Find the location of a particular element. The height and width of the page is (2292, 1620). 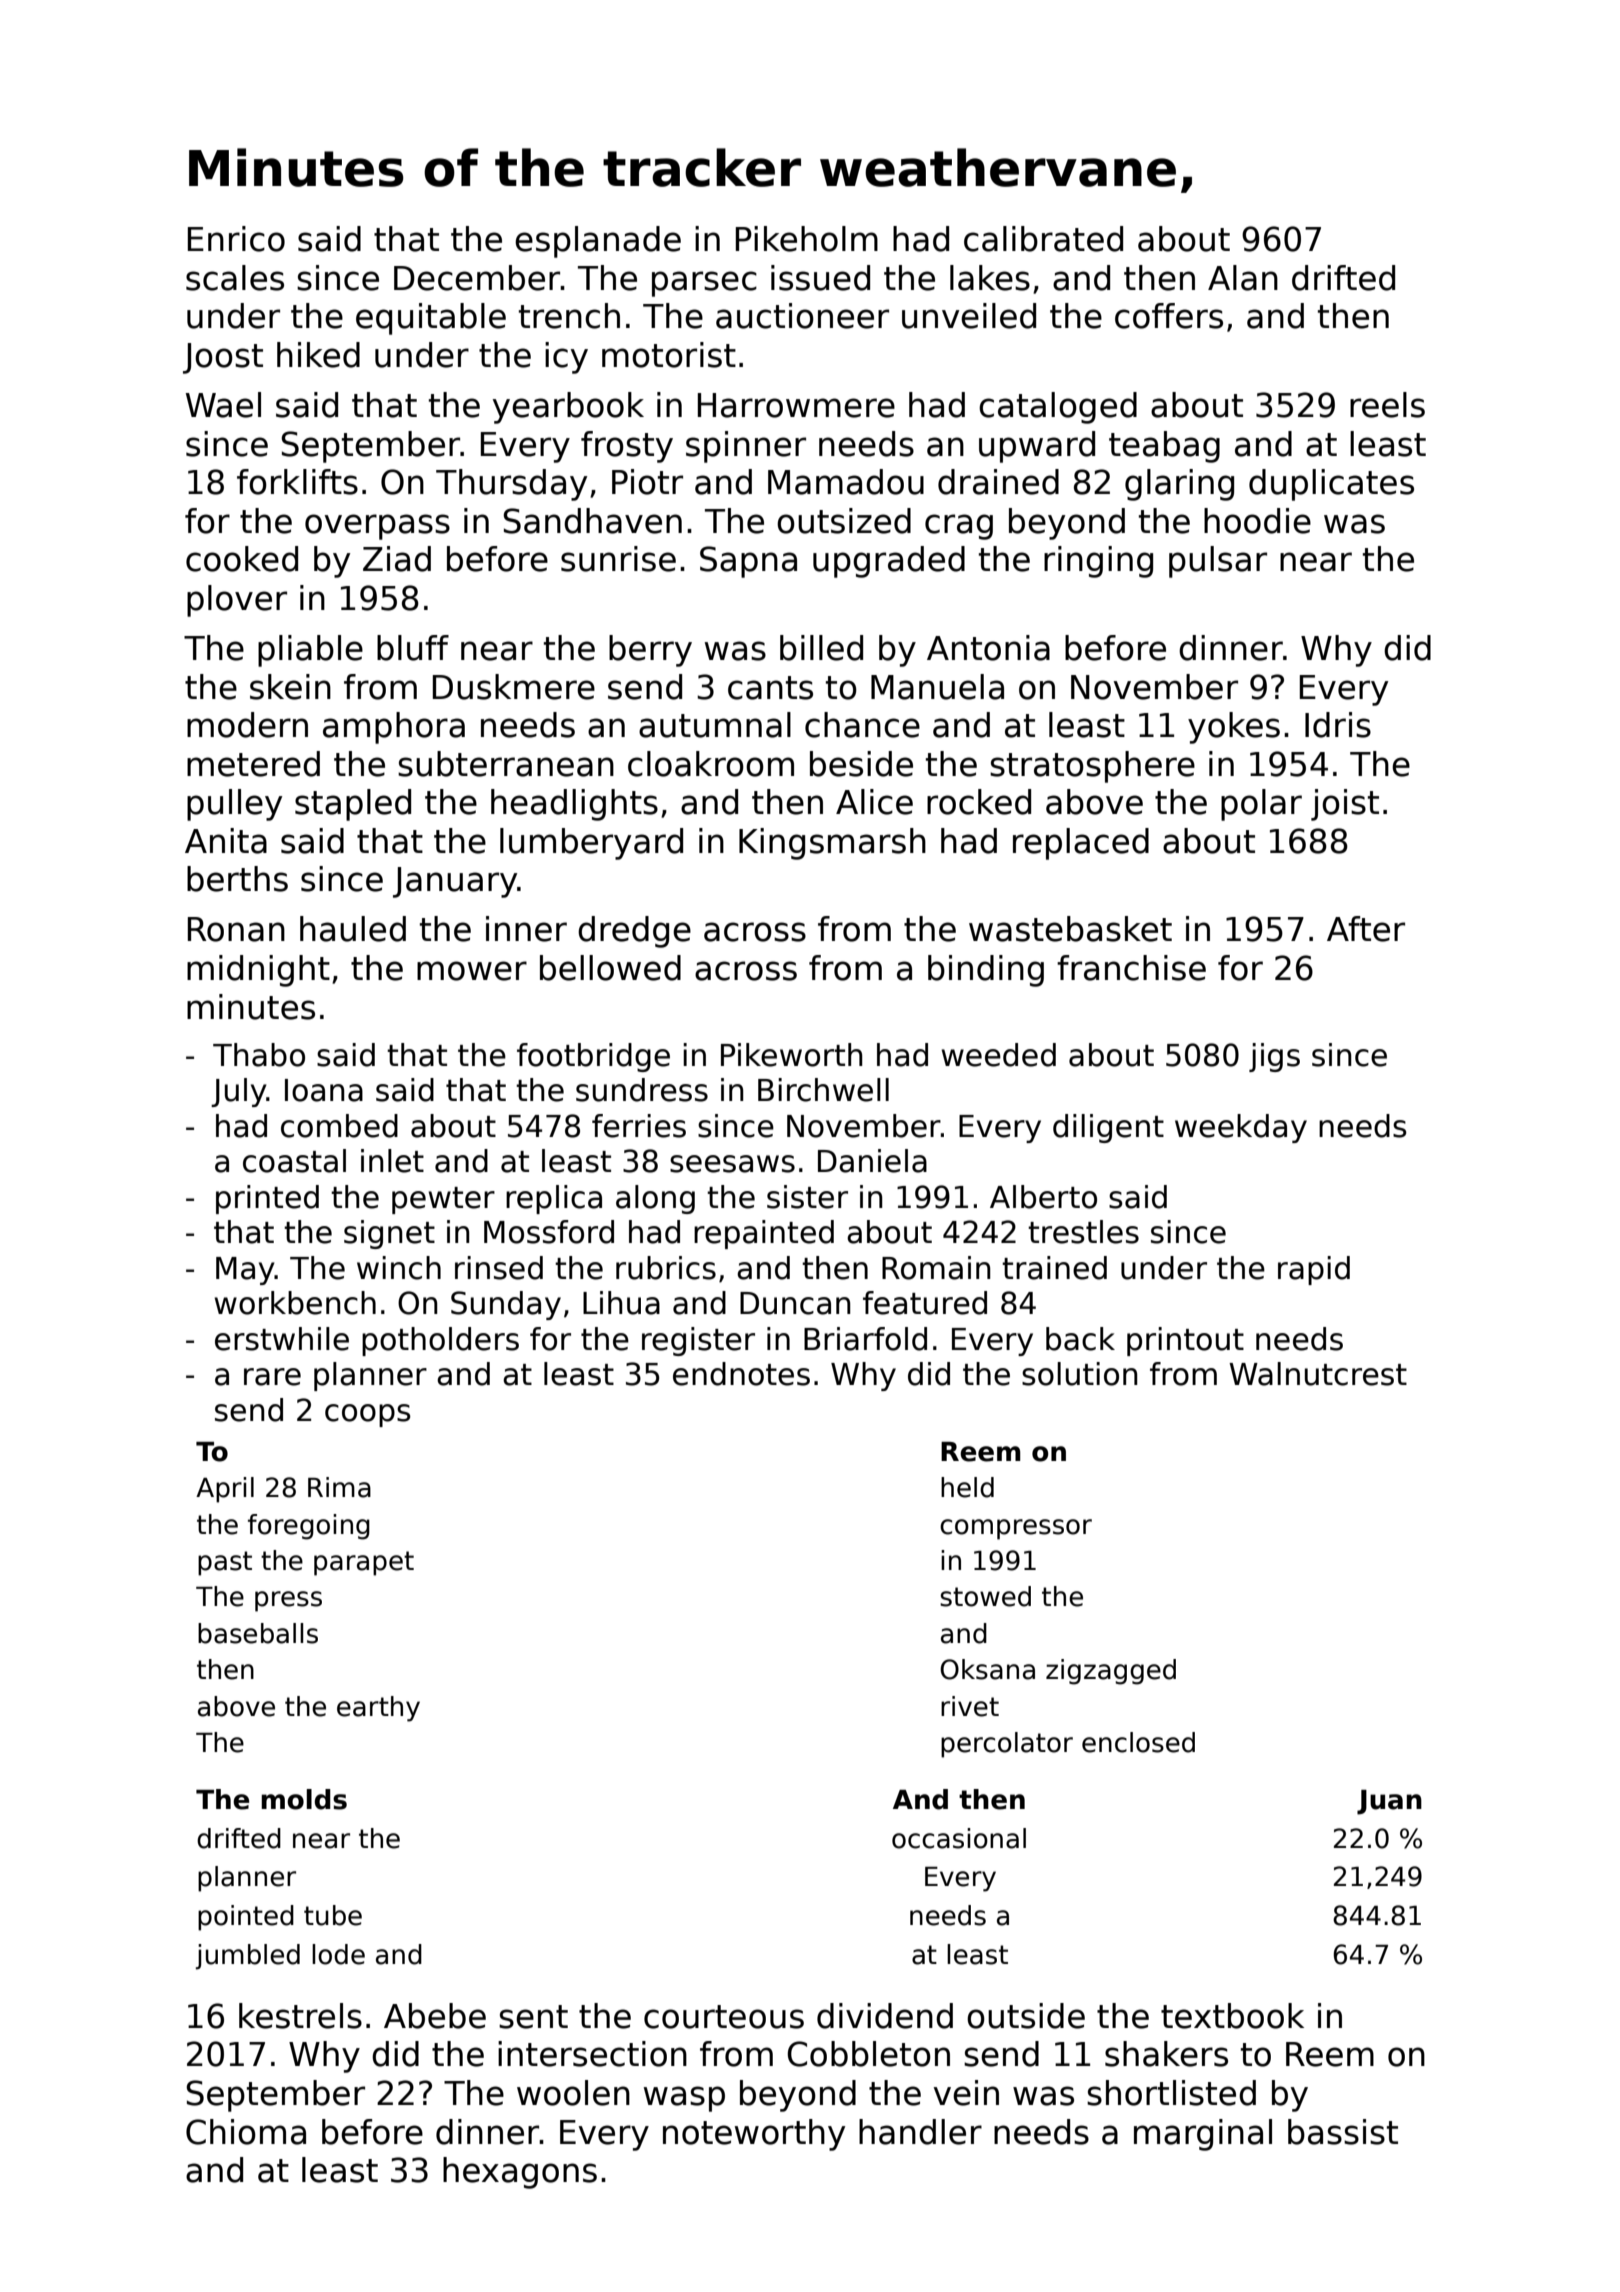

midnight is located at coordinates (258, 971).
